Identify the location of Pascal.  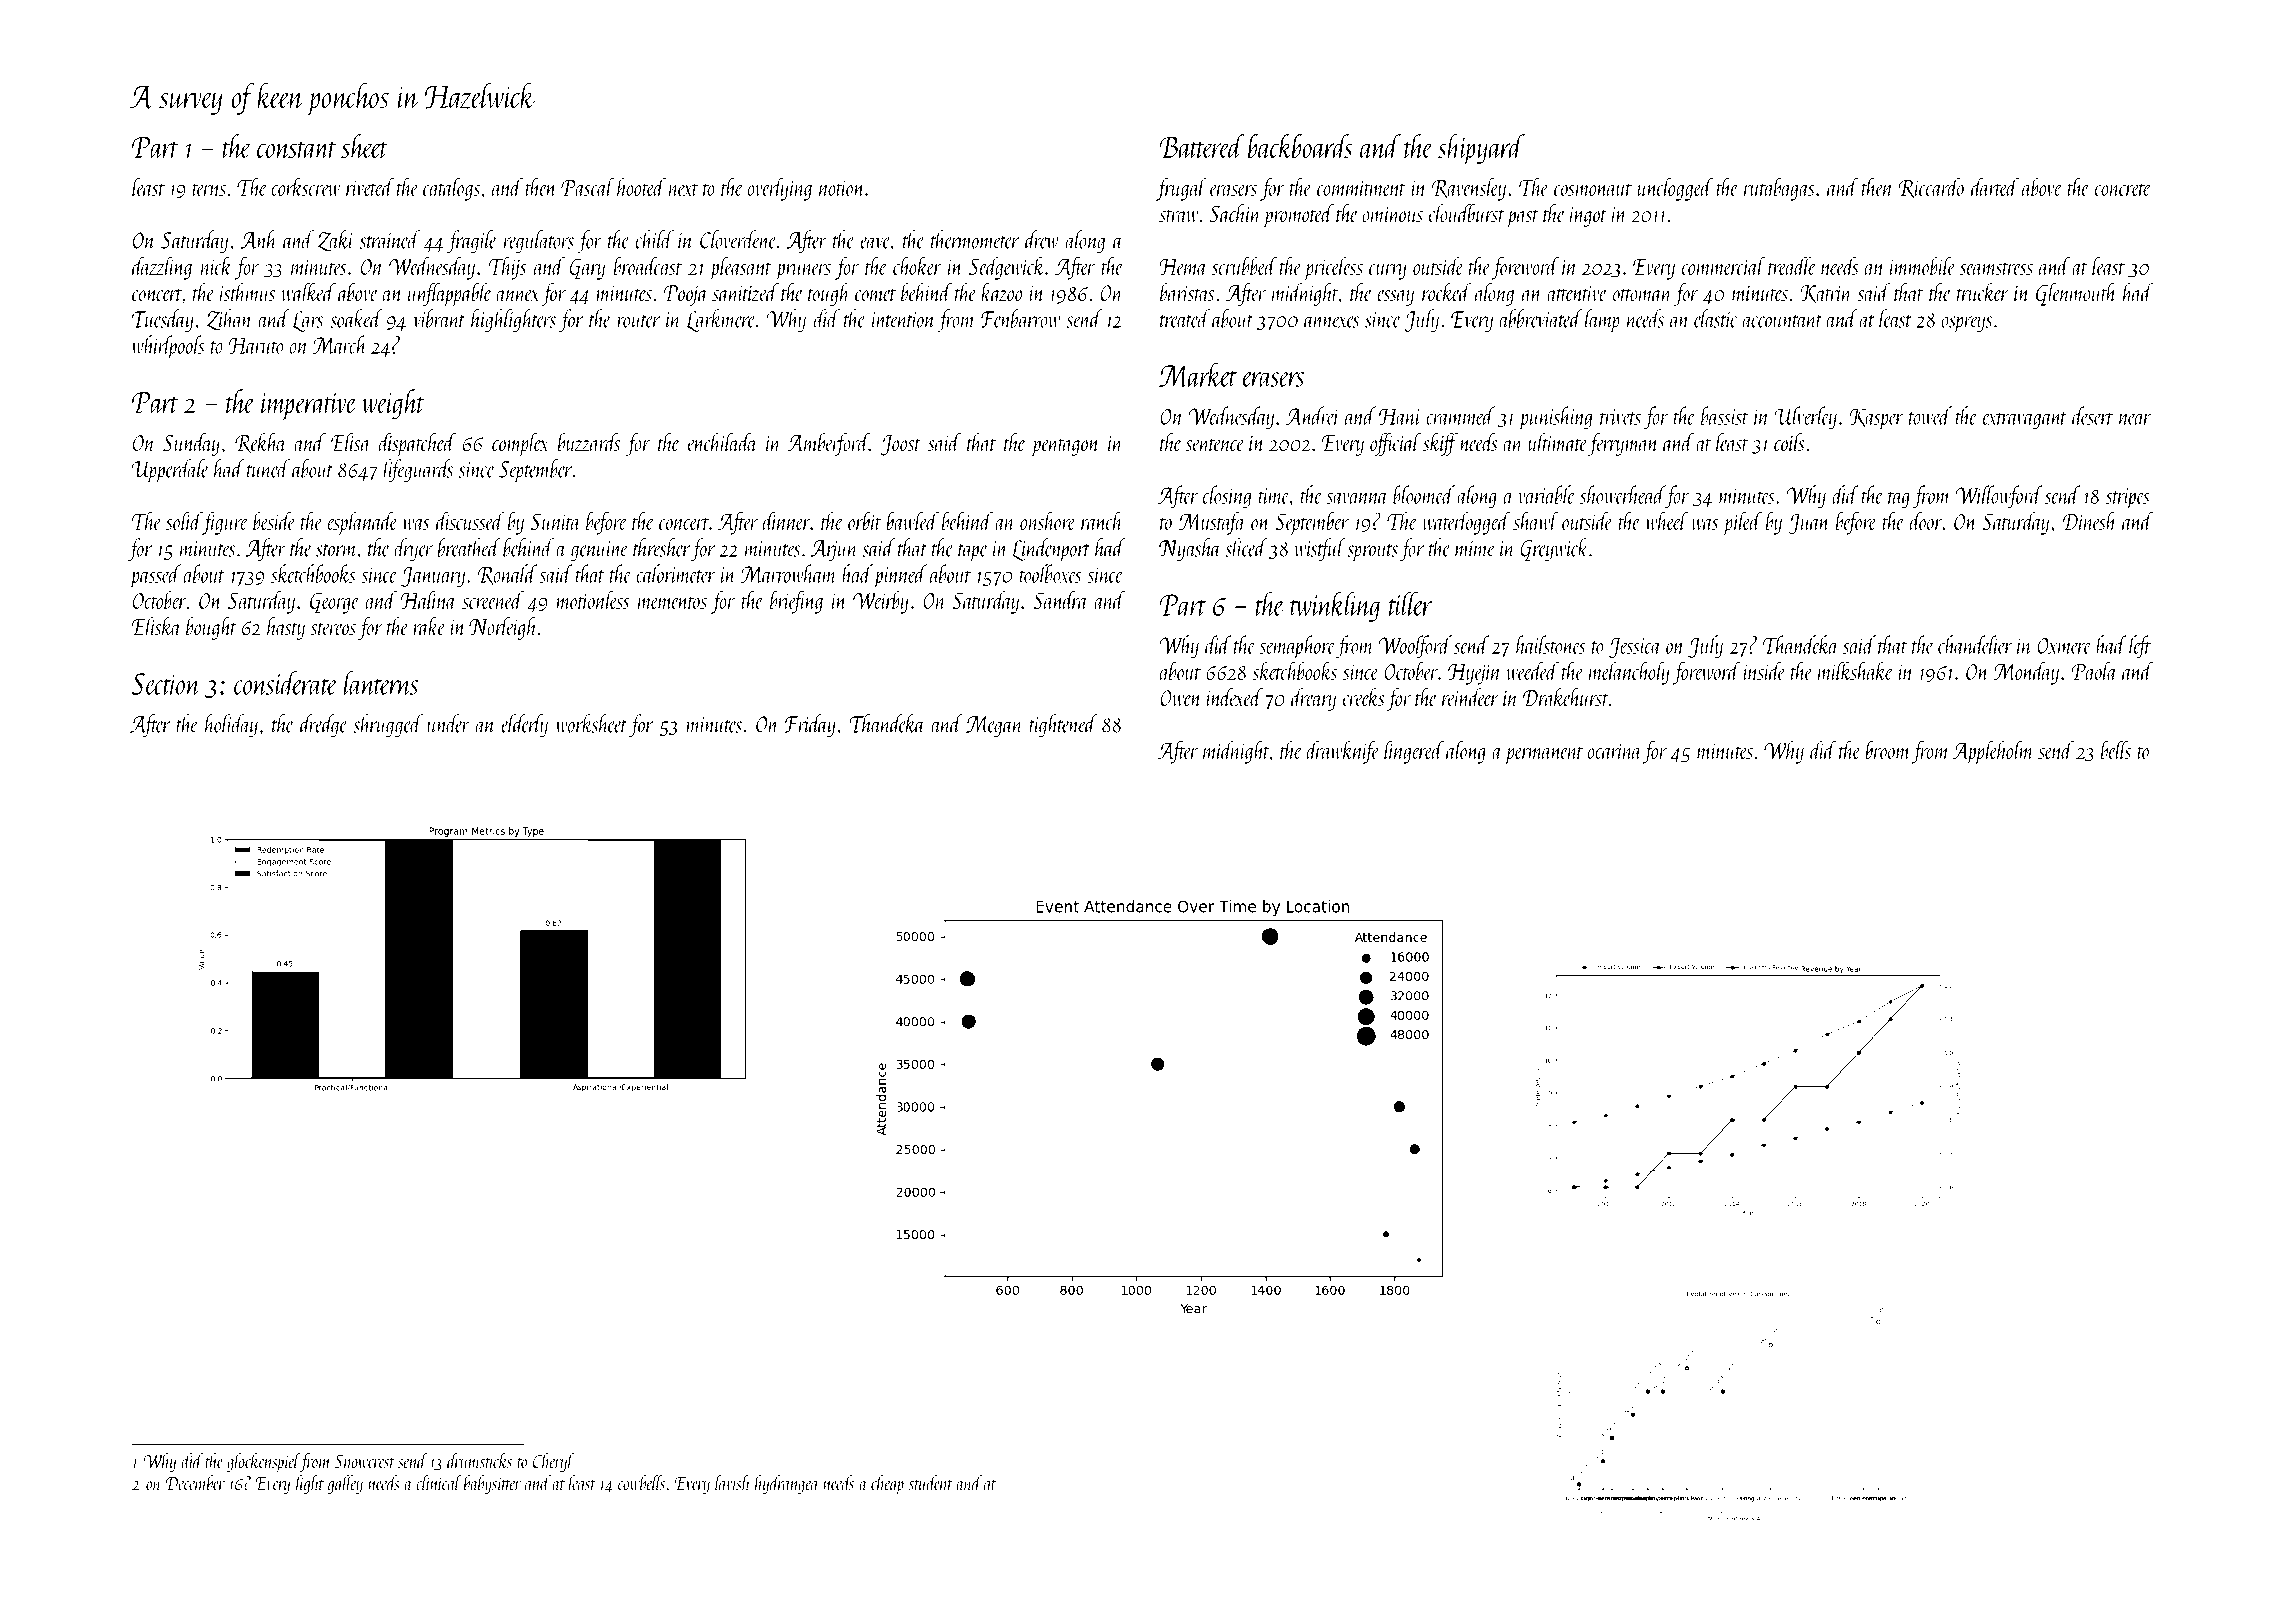
(587, 186).
